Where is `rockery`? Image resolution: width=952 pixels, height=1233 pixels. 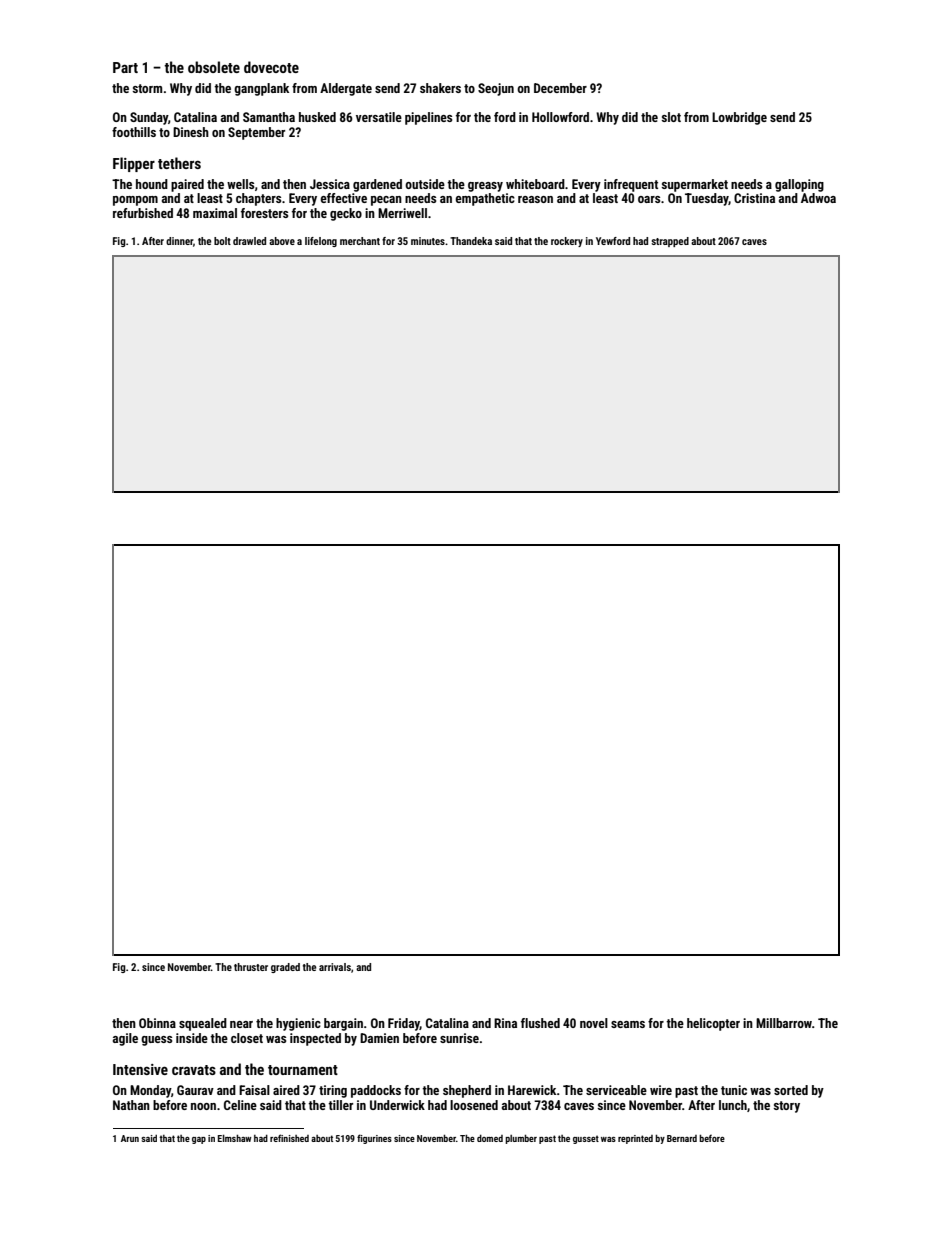
rockery is located at coordinates (567, 242).
